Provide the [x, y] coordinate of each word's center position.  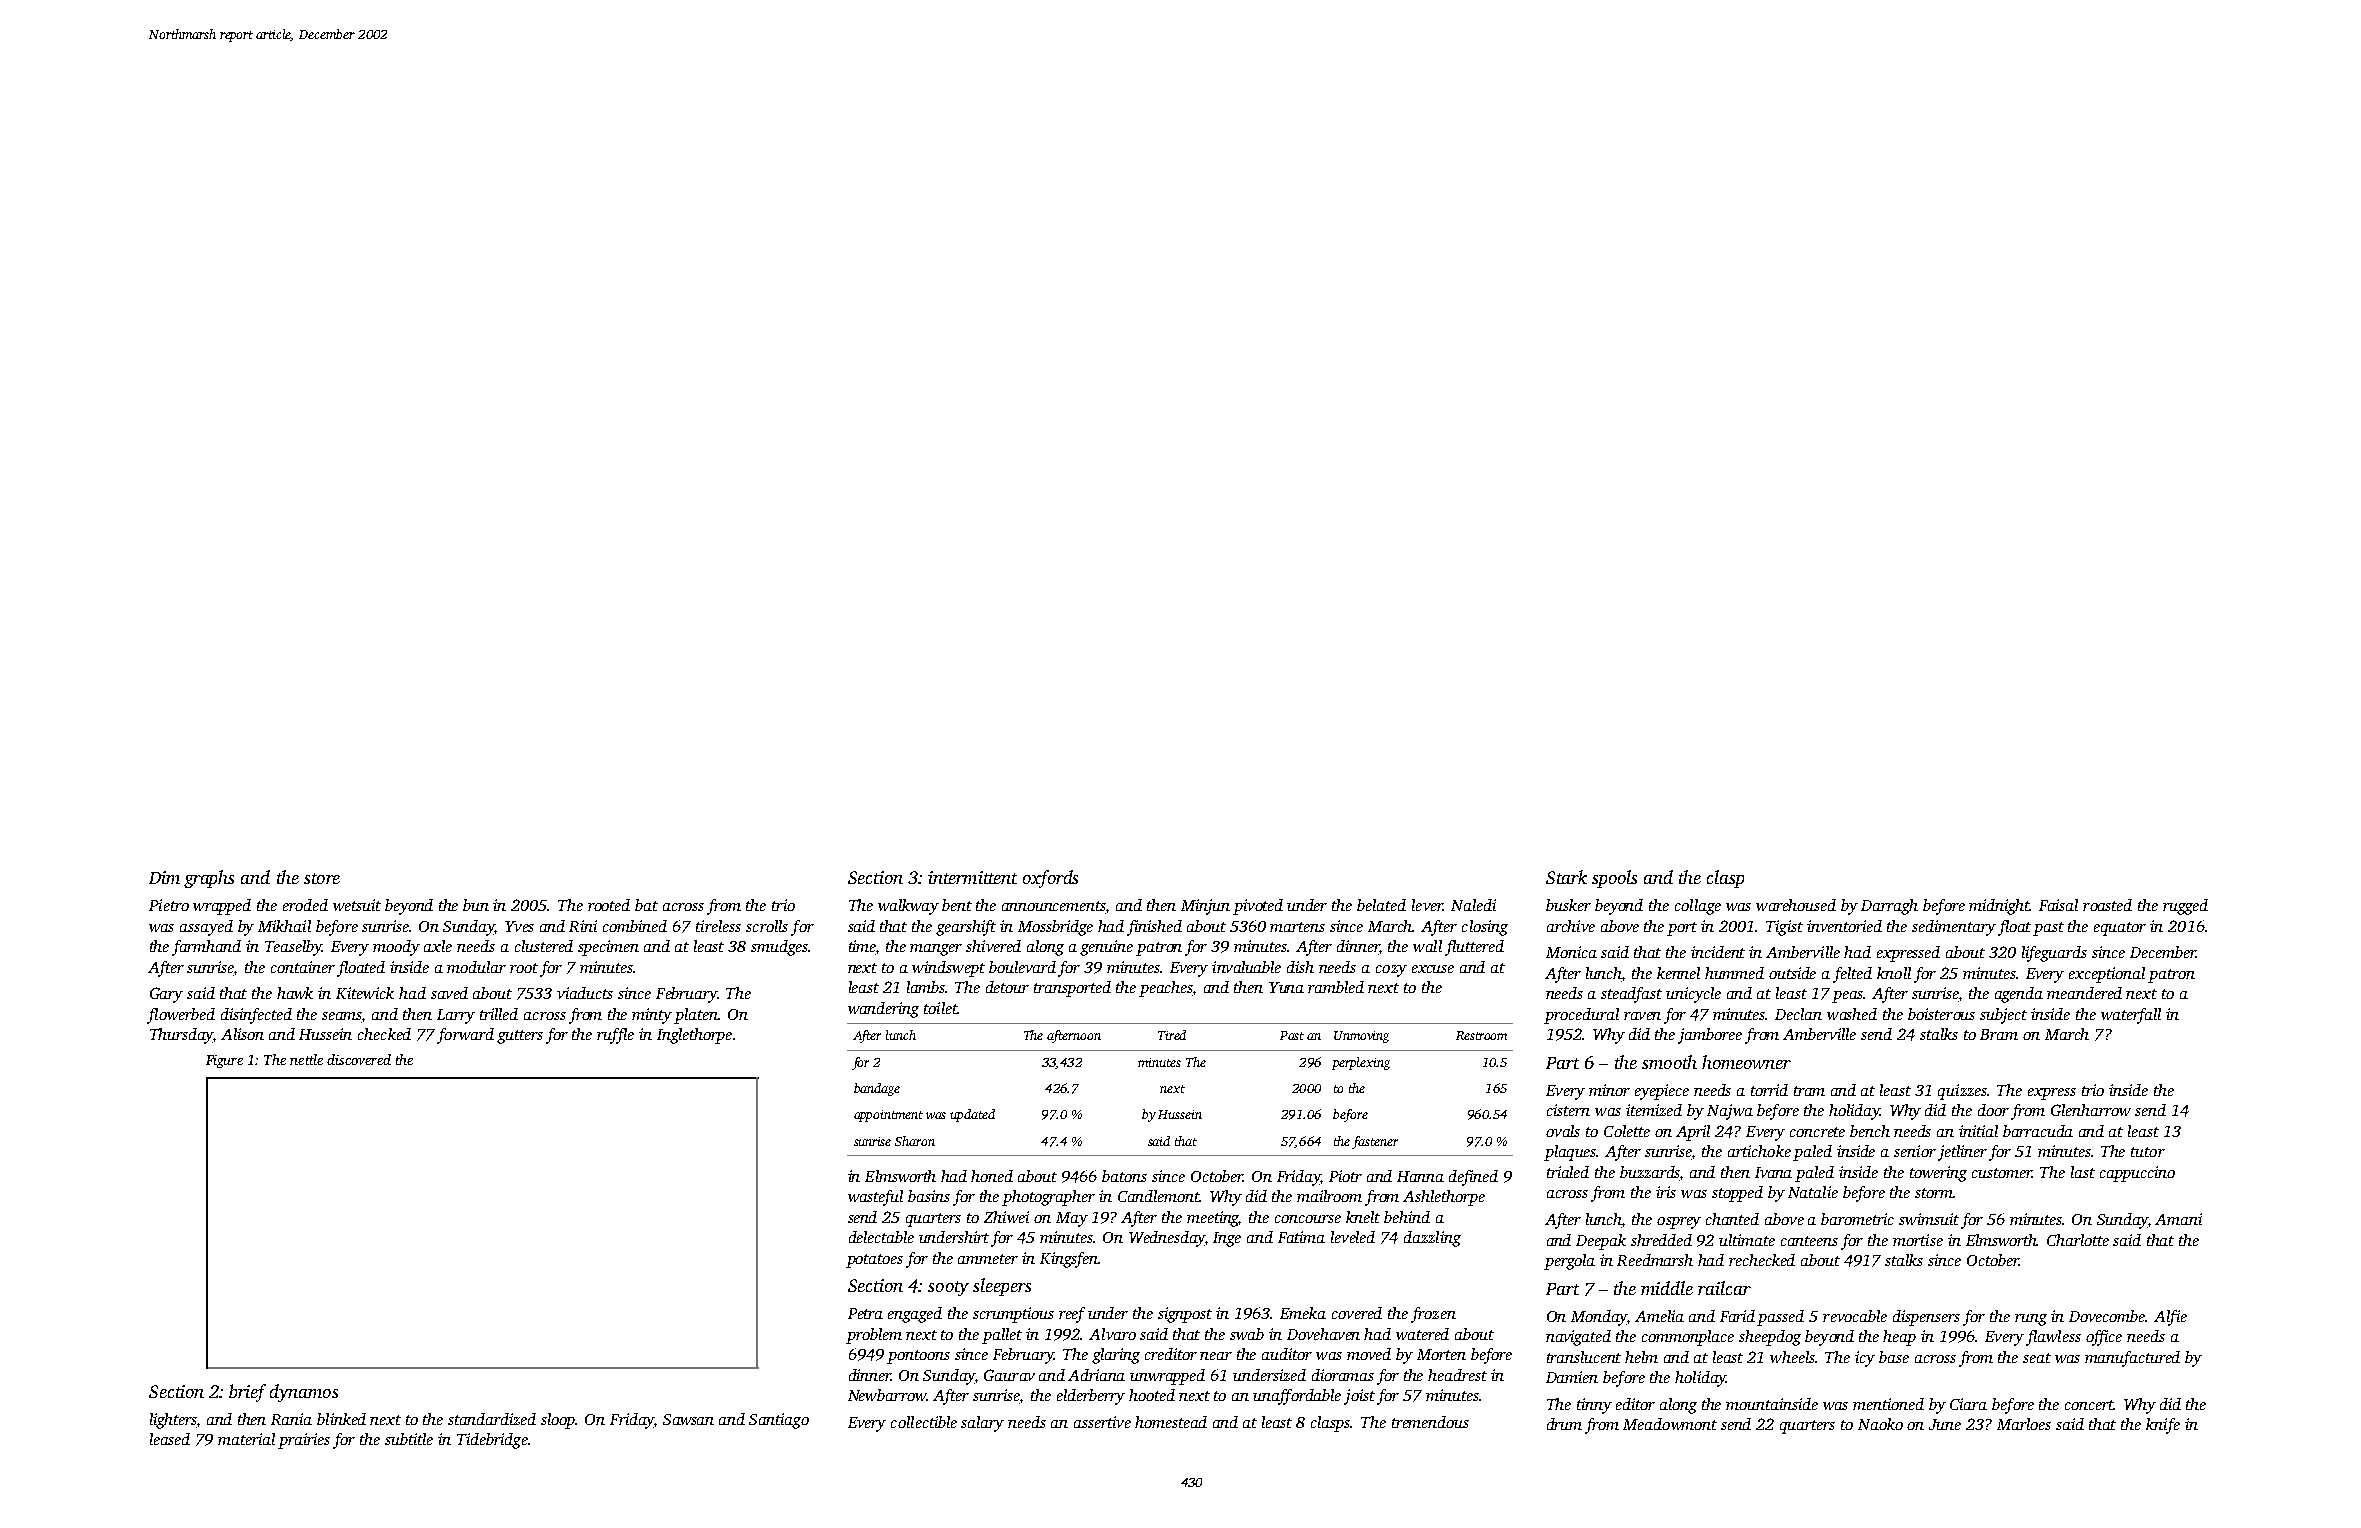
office [2104, 1338]
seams [342, 1016]
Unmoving [1361, 1037]
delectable [881, 1237]
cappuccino [2137, 1174]
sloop [558, 1421]
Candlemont [1159, 1196]
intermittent [972, 877]
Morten [1441, 1354]
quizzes [1963, 1092]
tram [1809, 1091]
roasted [2107, 905]
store [322, 878]
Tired [1172, 1035]
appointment [888, 1116]
